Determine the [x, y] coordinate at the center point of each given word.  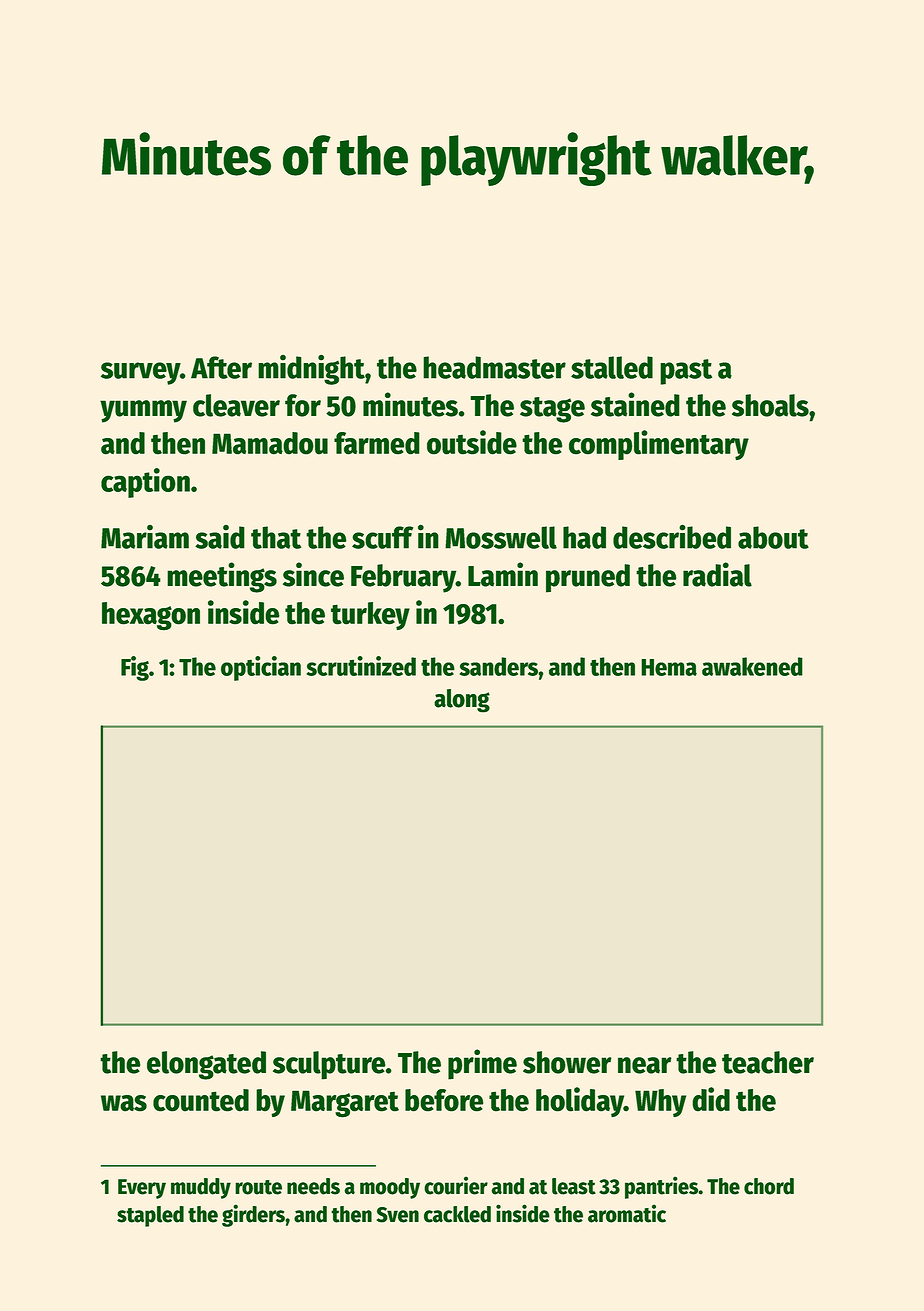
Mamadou [270, 443]
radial [717, 574]
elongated [206, 1065]
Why [660, 1103]
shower [567, 1062]
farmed [377, 443]
